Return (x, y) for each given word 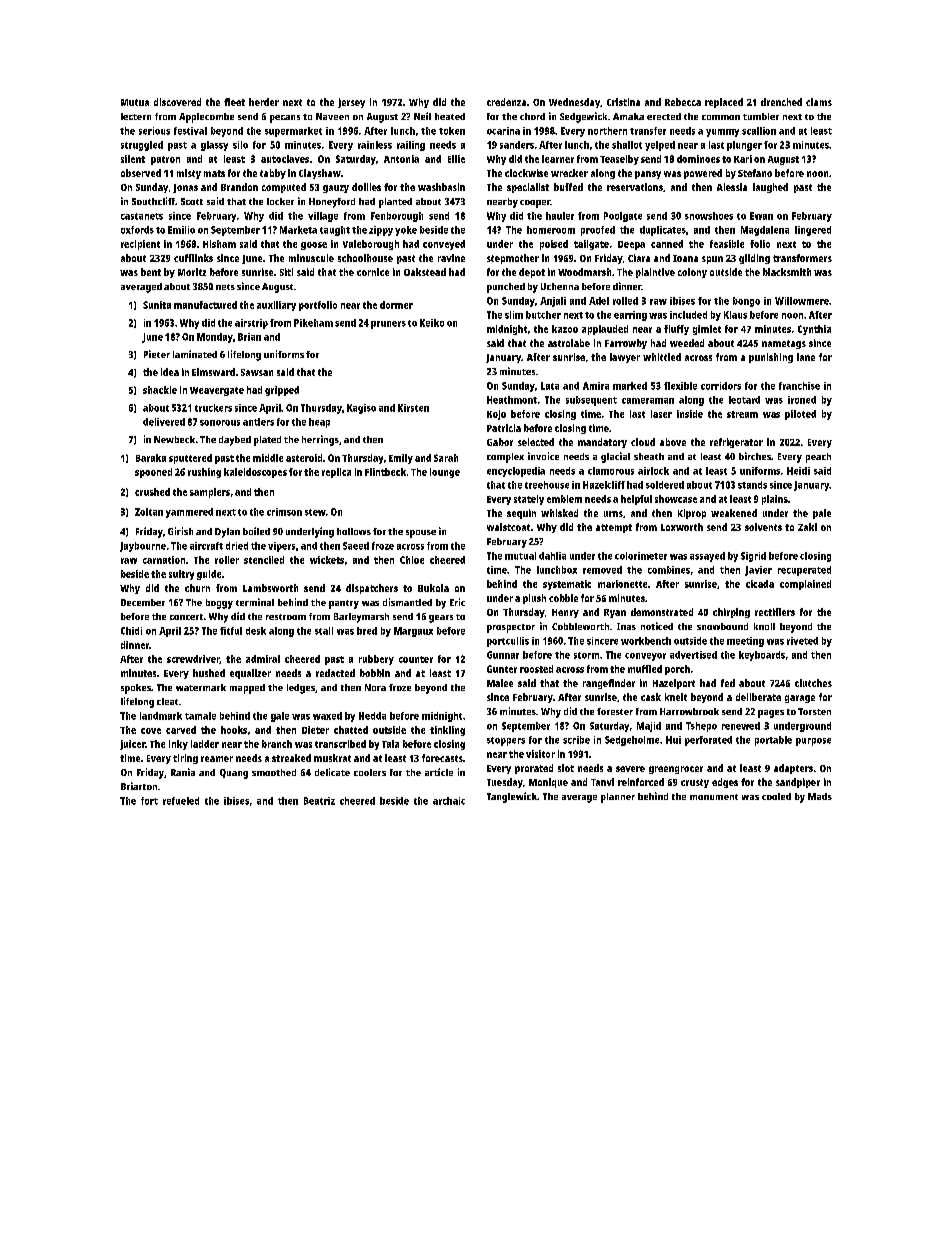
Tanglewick (512, 797)
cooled (776, 796)
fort (149, 801)
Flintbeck (385, 472)
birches (755, 456)
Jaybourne (143, 547)
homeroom (551, 230)
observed (141, 173)
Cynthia (814, 330)
